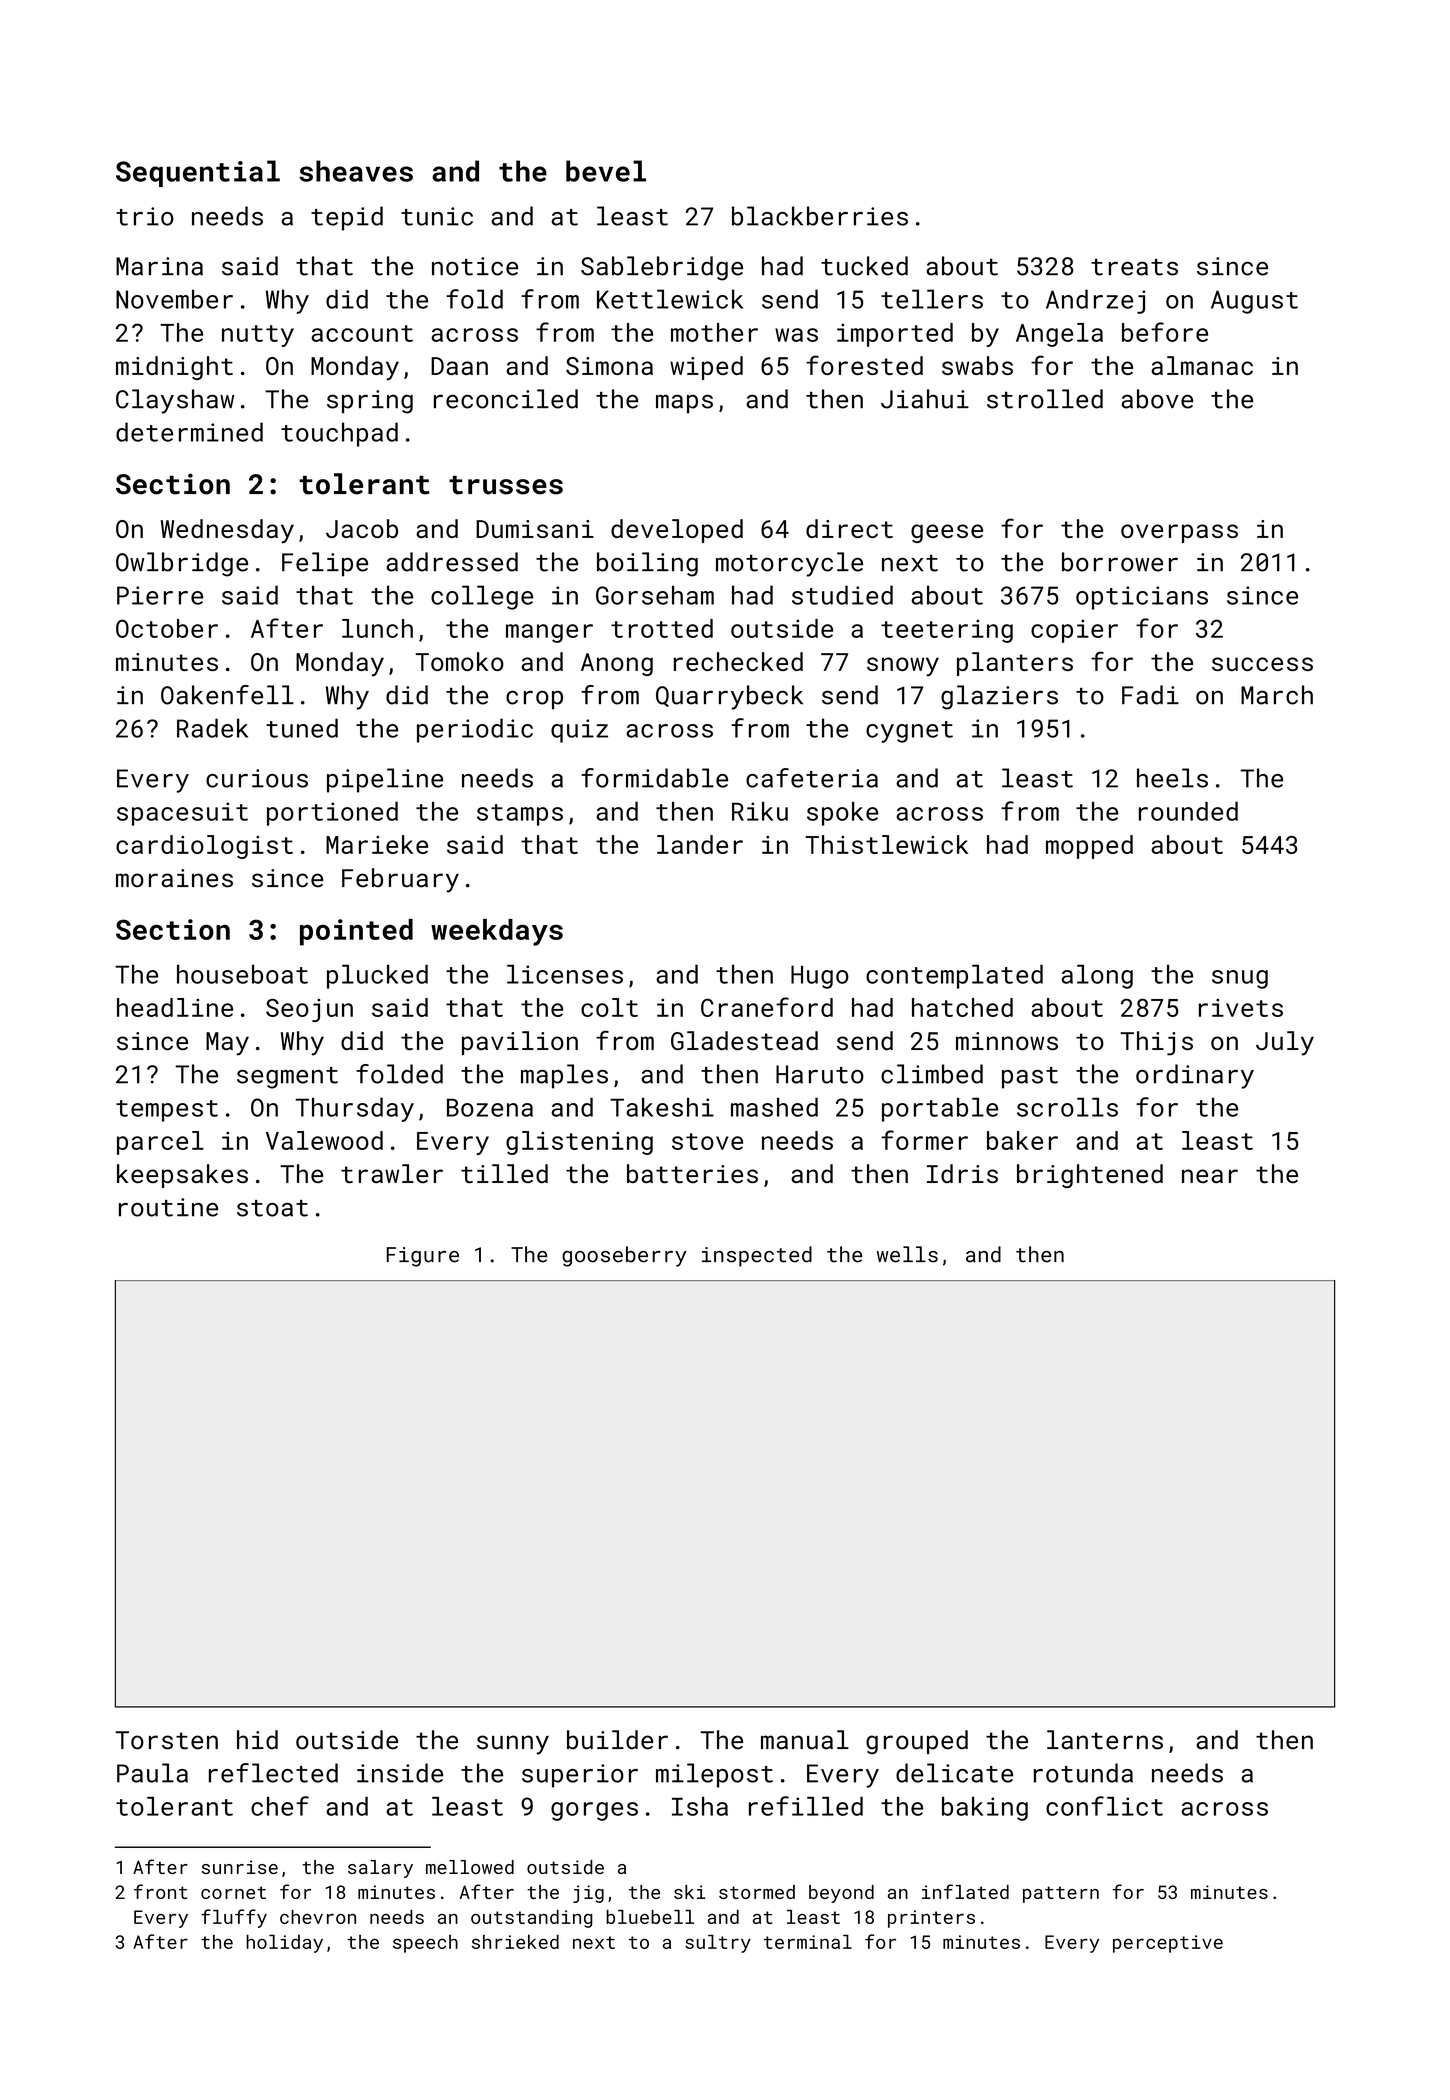 This page has height=2100, width=1450. I want to click on developed, so click(677, 531).
